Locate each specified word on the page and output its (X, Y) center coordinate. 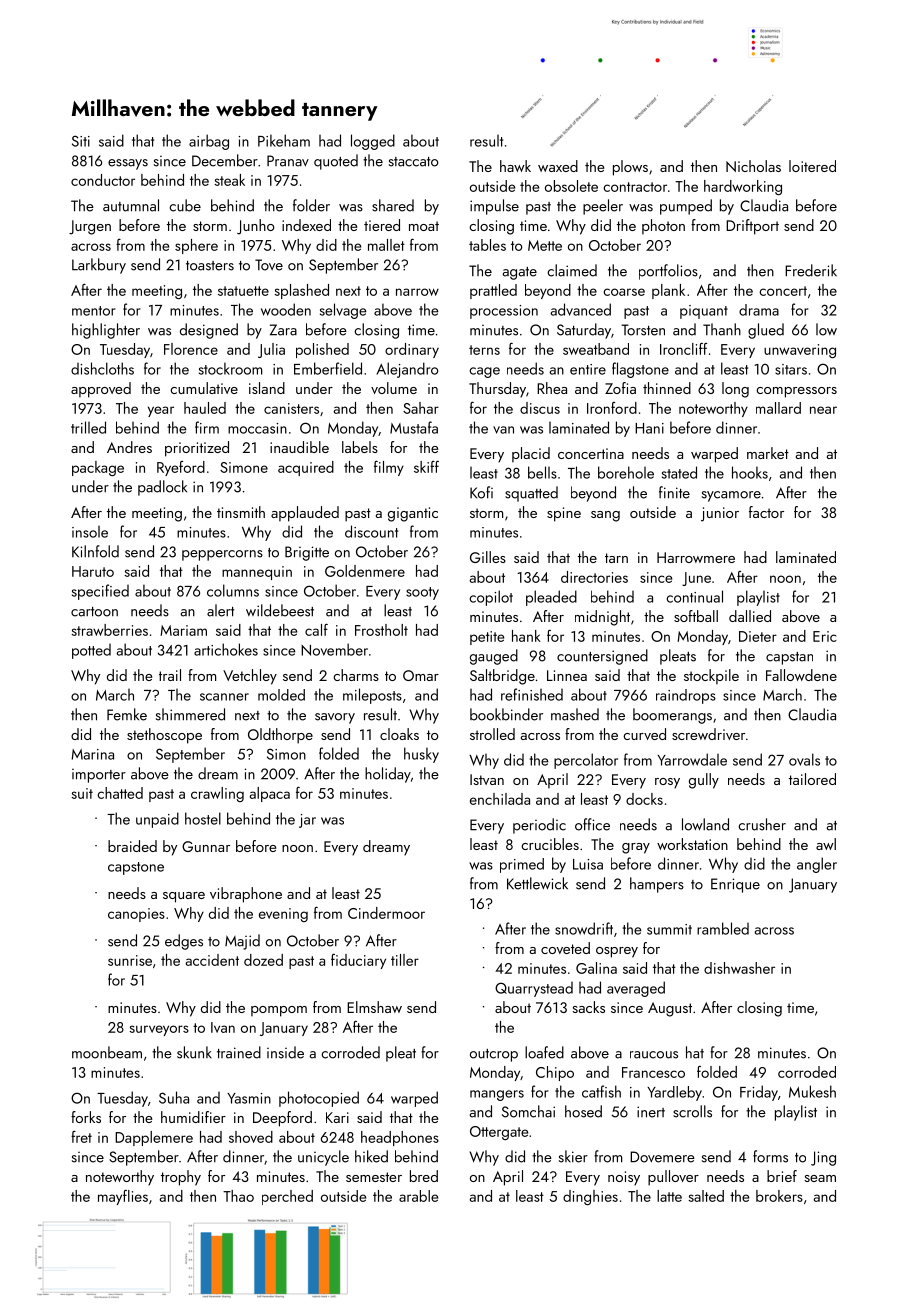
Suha (174, 1097)
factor (766, 512)
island (267, 388)
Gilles (488, 557)
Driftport (752, 227)
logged (373, 142)
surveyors (159, 1030)
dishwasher (739, 968)
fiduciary (358, 961)
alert (221, 610)
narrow (417, 292)
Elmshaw (374, 1007)
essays (128, 164)
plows (630, 168)
